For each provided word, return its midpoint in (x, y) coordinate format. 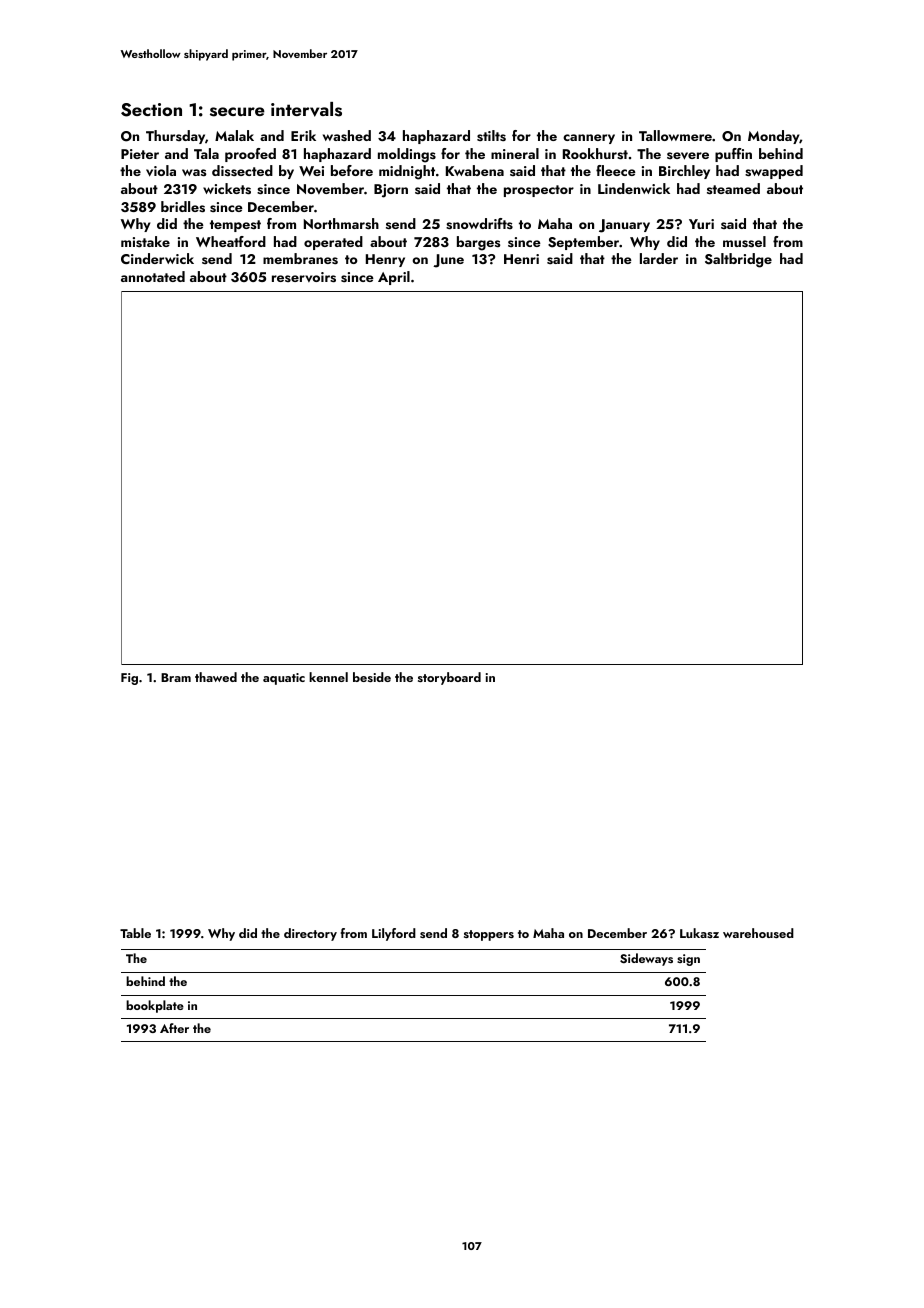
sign (688, 960)
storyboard (449, 678)
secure (237, 112)
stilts (491, 136)
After (174, 1028)
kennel (328, 677)
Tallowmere (675, 135)
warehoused (758, 933)
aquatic (284, 679)
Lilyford (394, 934)
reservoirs (304, 277)
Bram (176, 677)
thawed (216, 677)
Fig (129, 679)
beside (372, 677)
